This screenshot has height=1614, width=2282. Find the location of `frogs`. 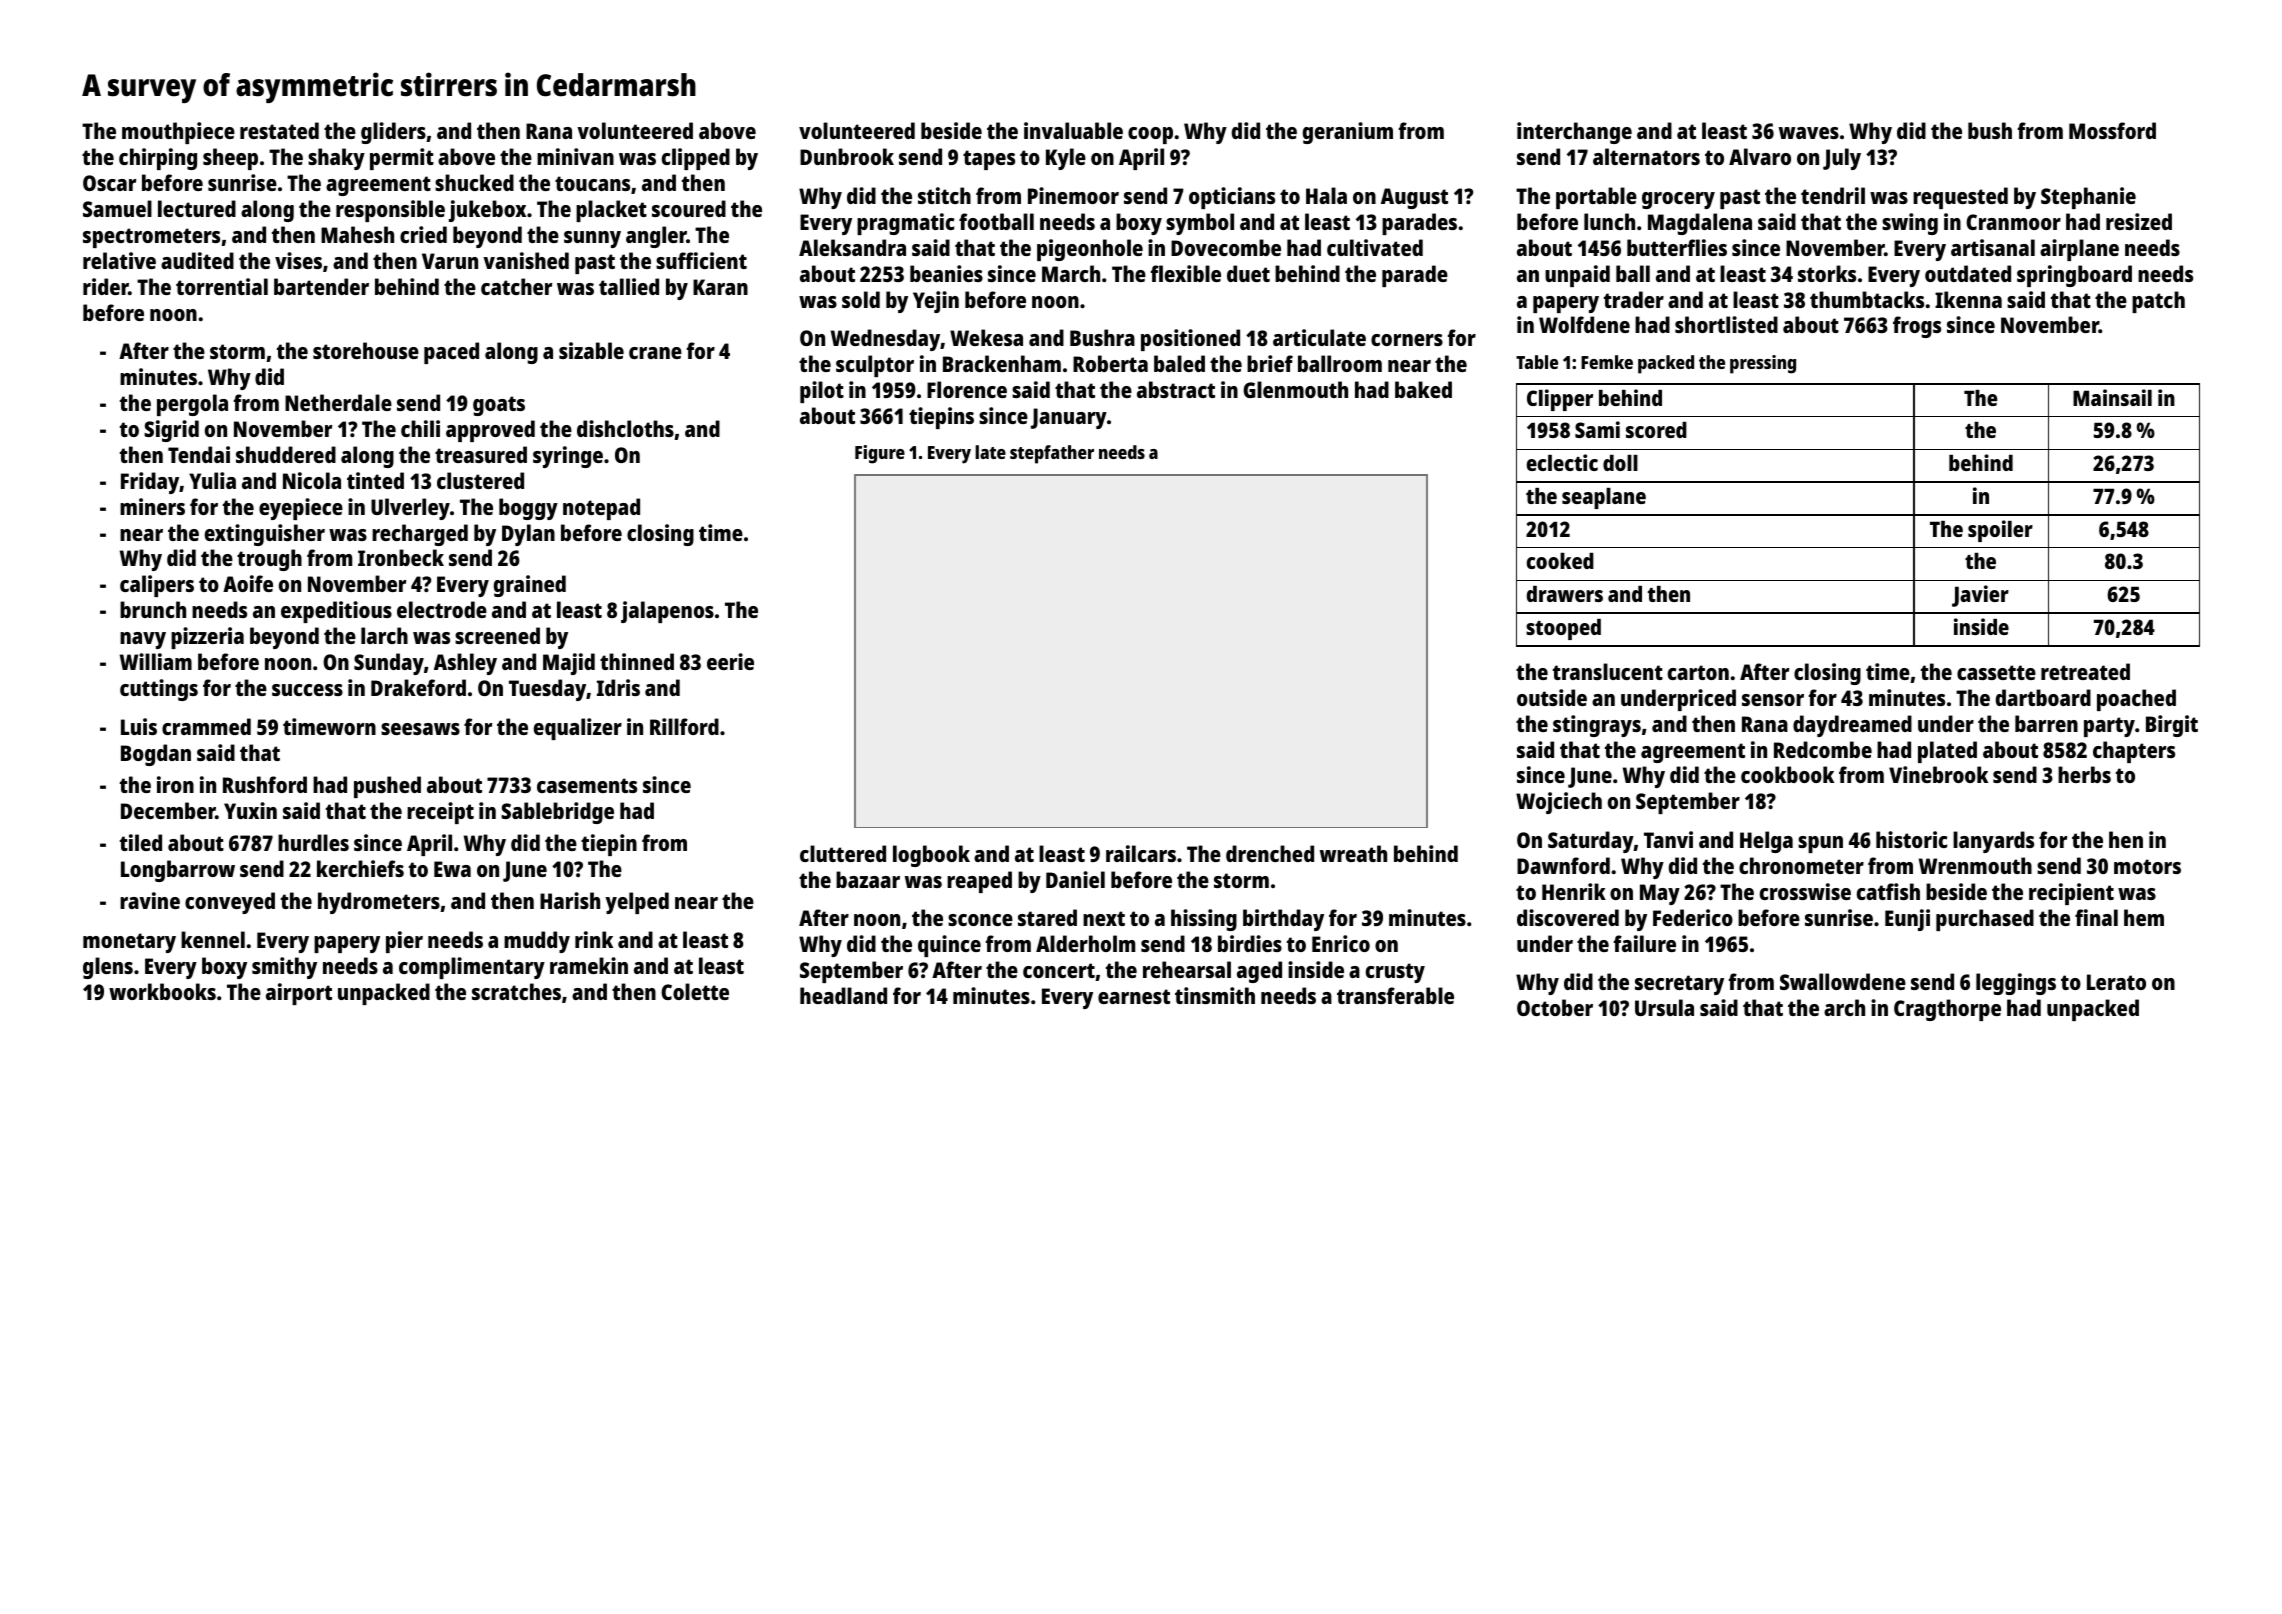

frogs is located at coordinates (1917, 327).
